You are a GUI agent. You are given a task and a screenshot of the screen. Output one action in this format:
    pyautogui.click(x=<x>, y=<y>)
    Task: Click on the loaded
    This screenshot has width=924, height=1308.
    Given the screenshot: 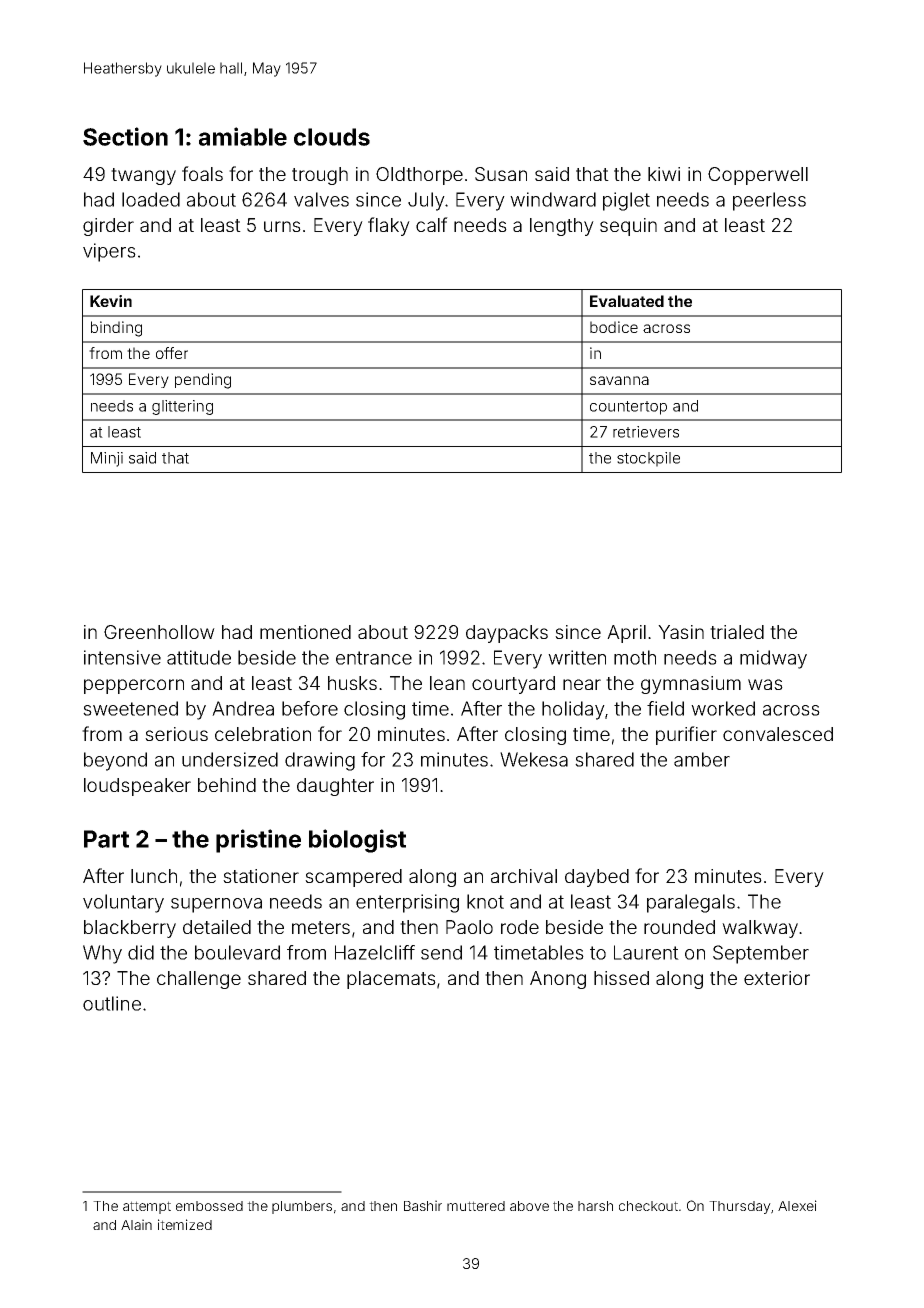 What is the action you would take?
    pyautogui.click(x=151, y=199)
